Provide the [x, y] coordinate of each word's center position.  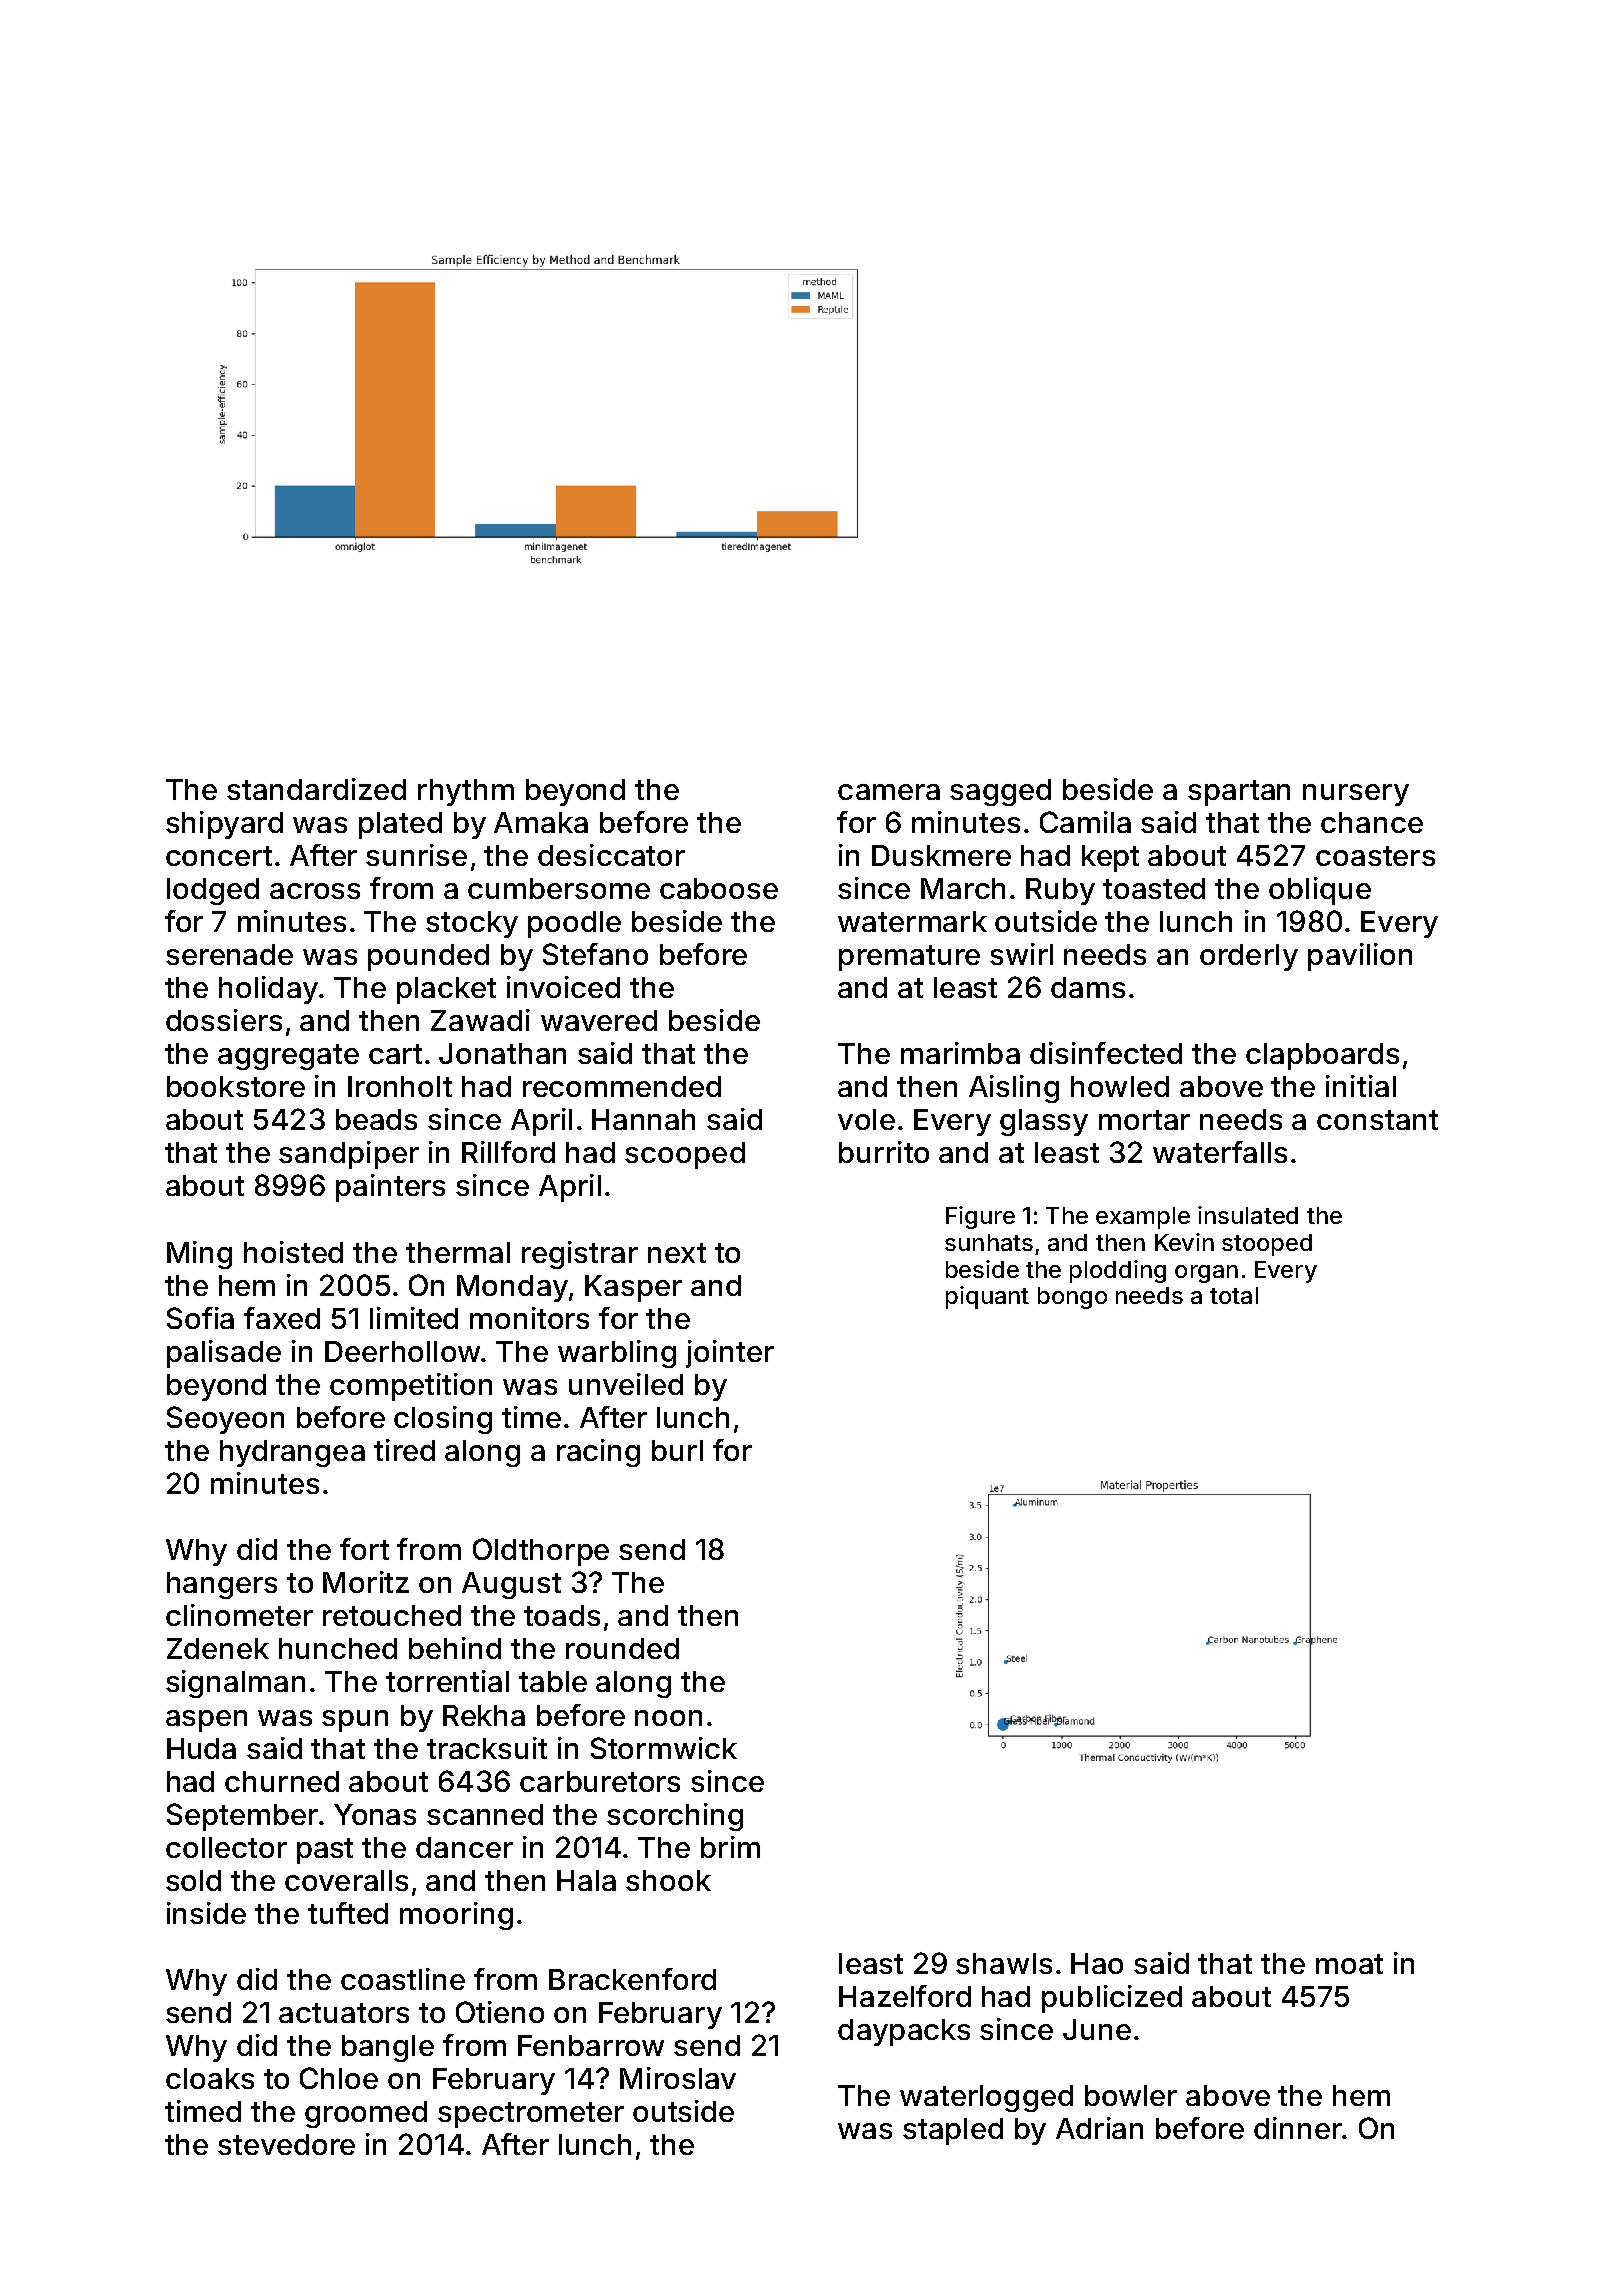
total [1234, 1295]
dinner [1298, 2128]
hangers [222, 1585]
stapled [953, 2131]
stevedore [286, 2144]
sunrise [416, 855]
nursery [1356, 795]
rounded [622, 1648]
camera [889, 792]
